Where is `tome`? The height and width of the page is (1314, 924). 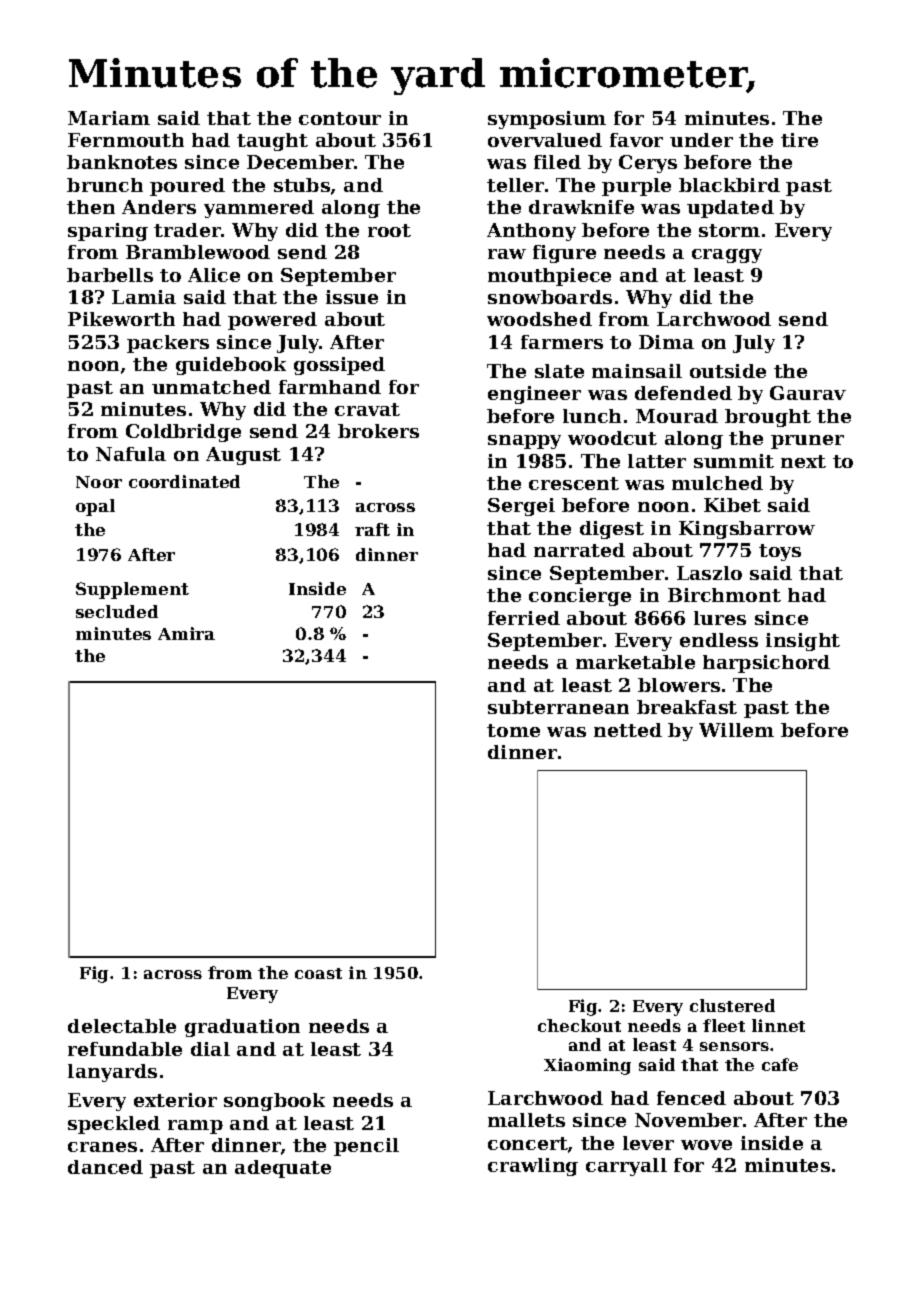 tome is located at coordinates (513, 730).
